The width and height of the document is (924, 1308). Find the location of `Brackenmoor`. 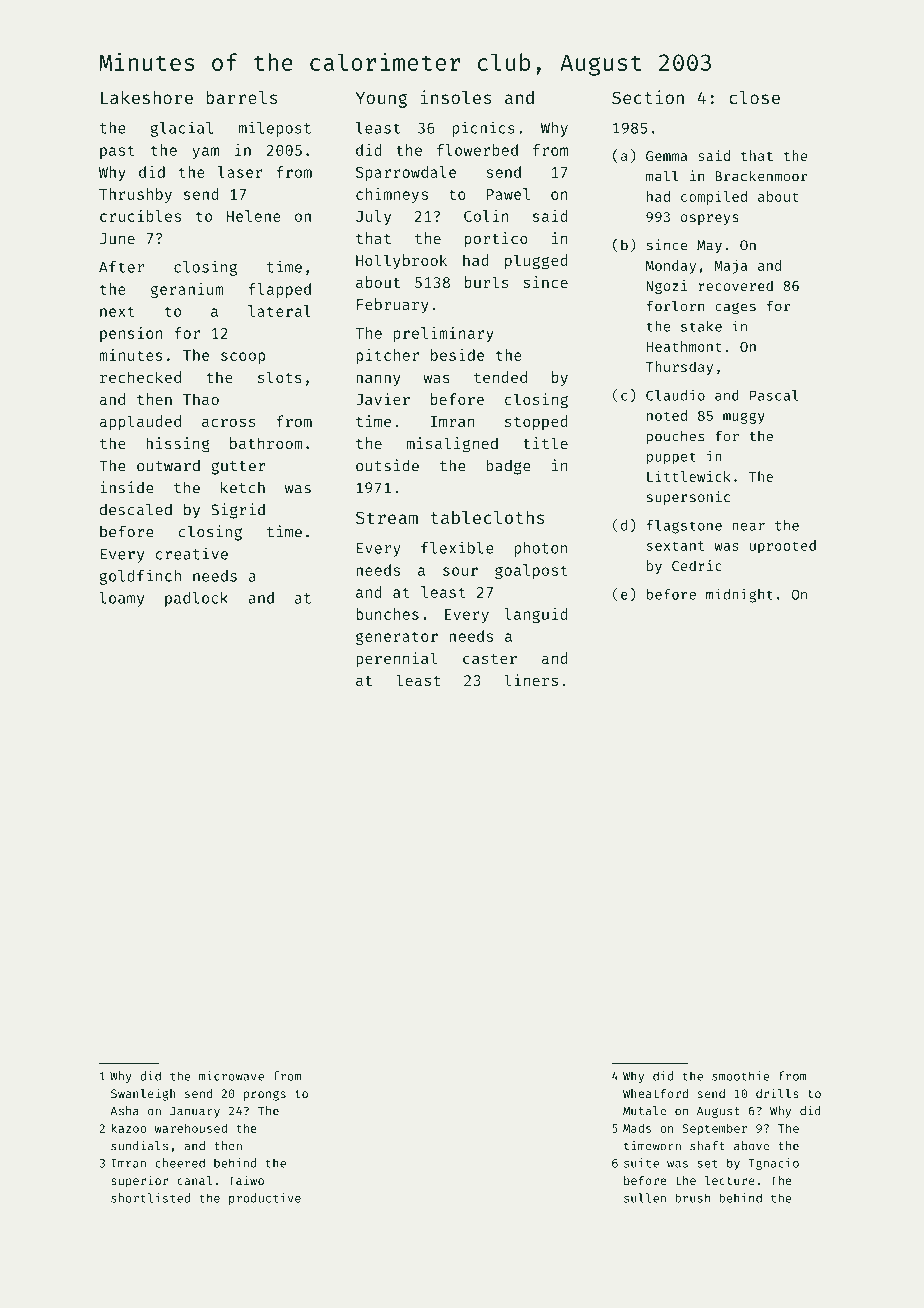

Brackenmoor is located at coordinates (761, 176).
